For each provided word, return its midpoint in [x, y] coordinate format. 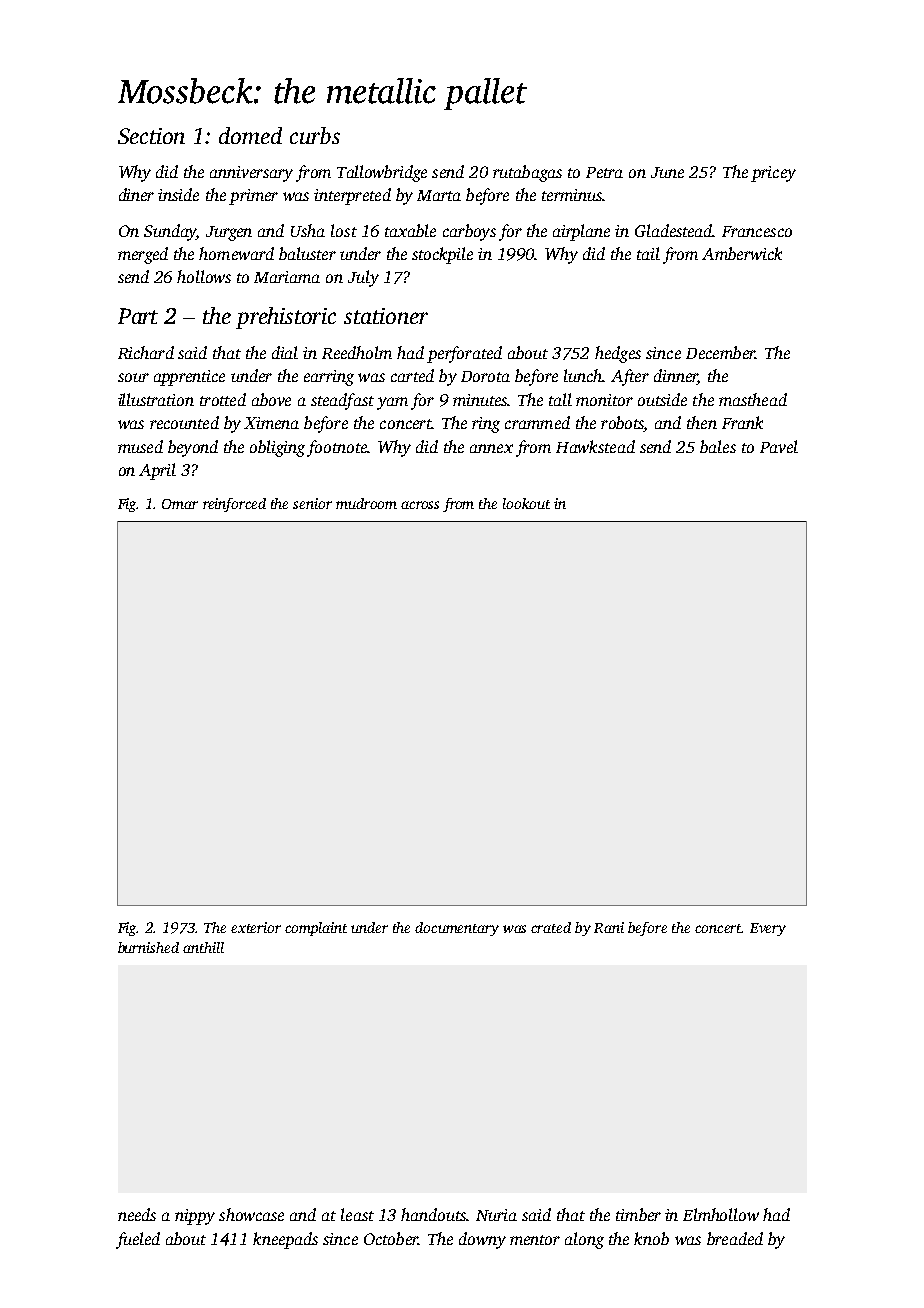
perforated [464, 354]
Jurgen [229, 233]
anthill [203, 947]
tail [648, 253]
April [157, 471]
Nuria [496, 1215]
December [720, 352]
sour [133, 377]
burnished [148, 947]
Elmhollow [721, 1214]
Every [768, 929]
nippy [195, 1217]
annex [491, 448]
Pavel [779, 446]
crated [551, 927]
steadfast [342, 401]
